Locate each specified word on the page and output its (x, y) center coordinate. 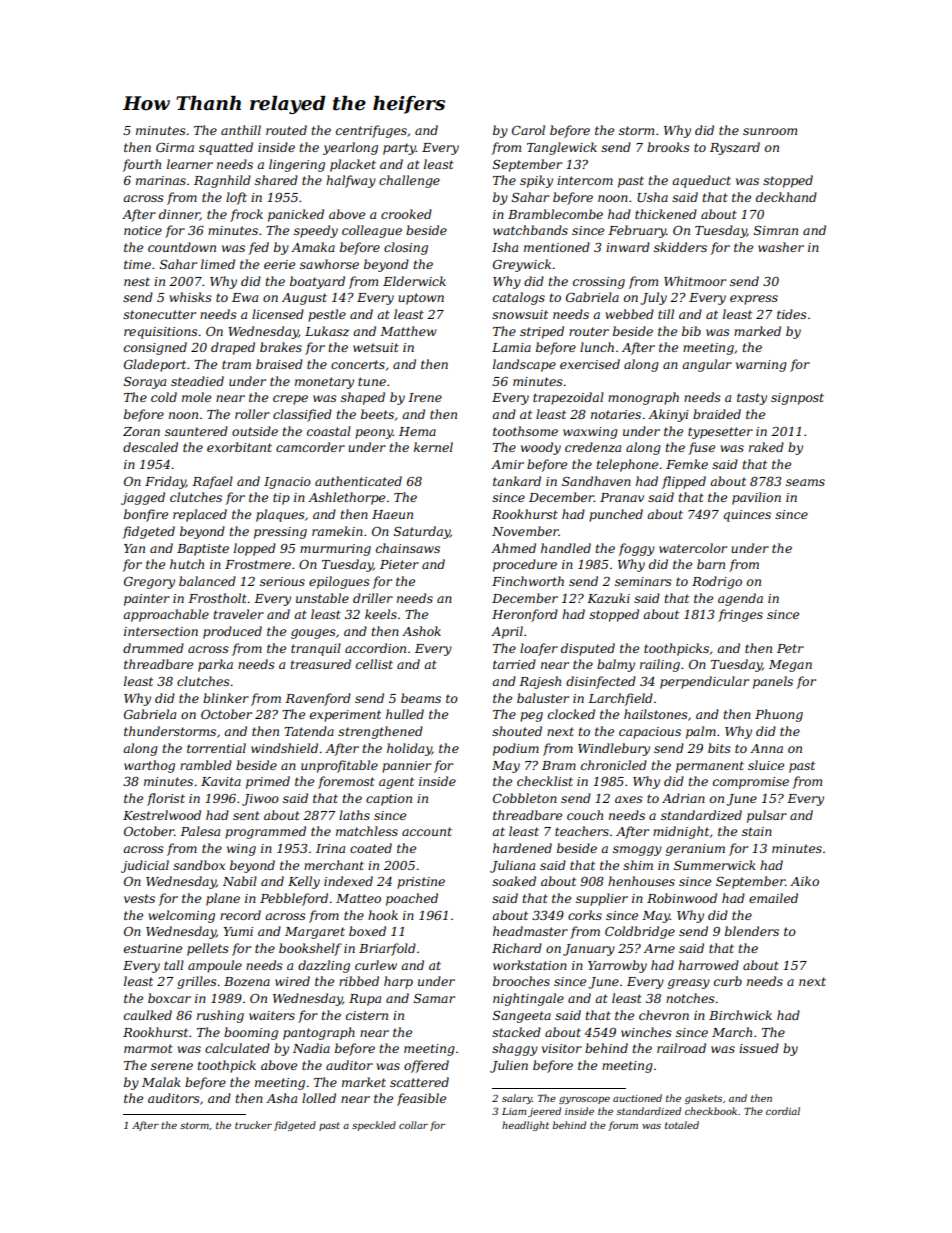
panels (773, 682)
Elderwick (414, 281)
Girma (175, 147)
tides (792, 314)
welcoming (181, 916)
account (427, 831)
